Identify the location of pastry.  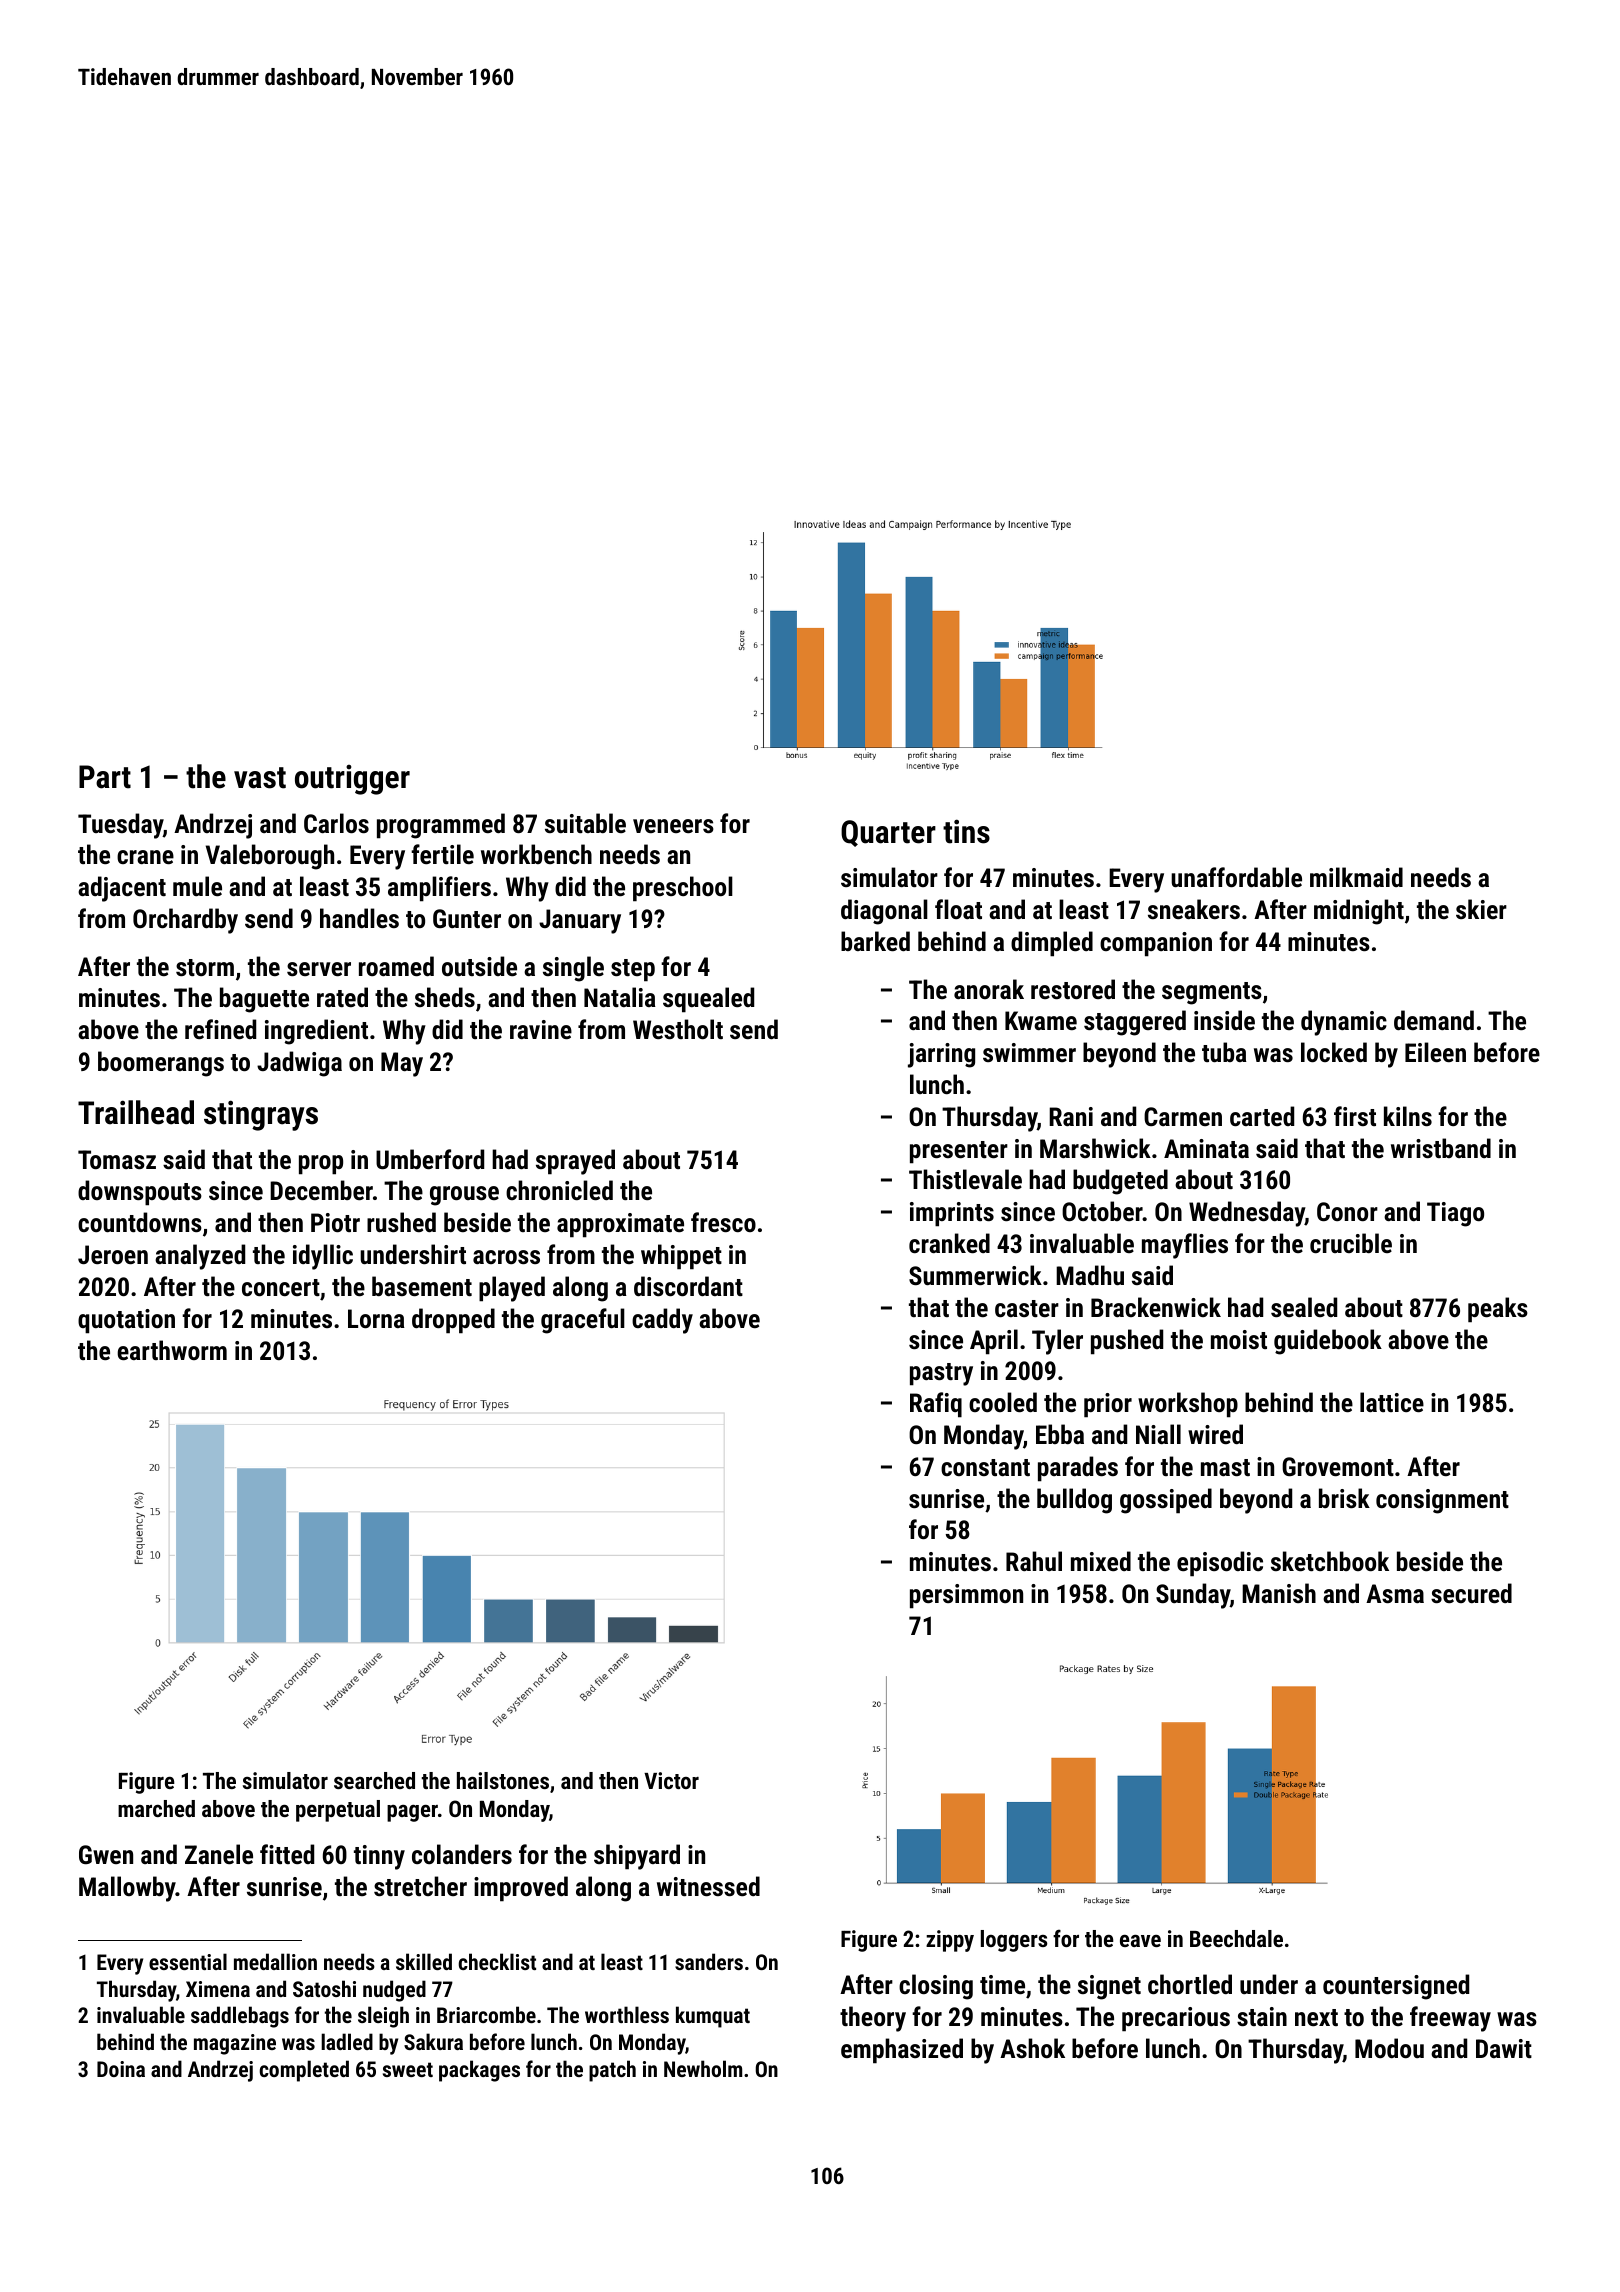
(941, 1374).
